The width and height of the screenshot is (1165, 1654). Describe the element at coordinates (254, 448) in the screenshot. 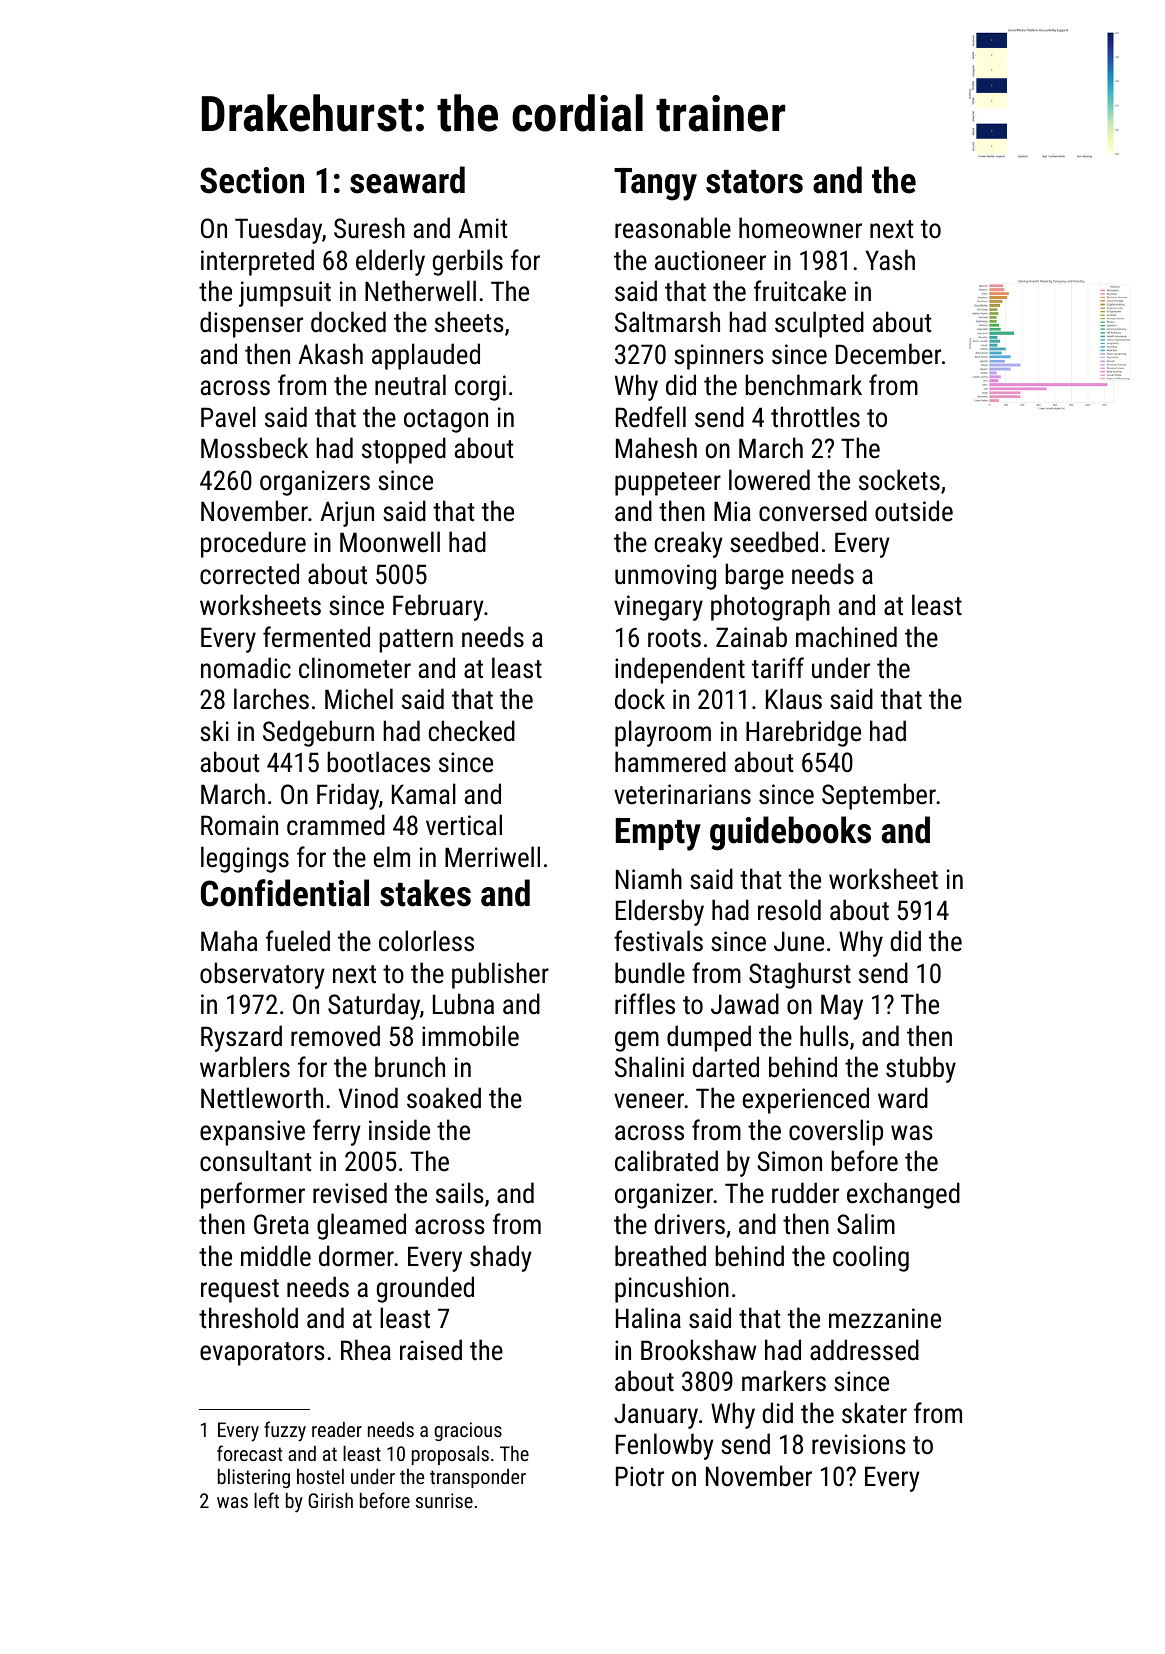

I see `Mossbeck` at that location.
